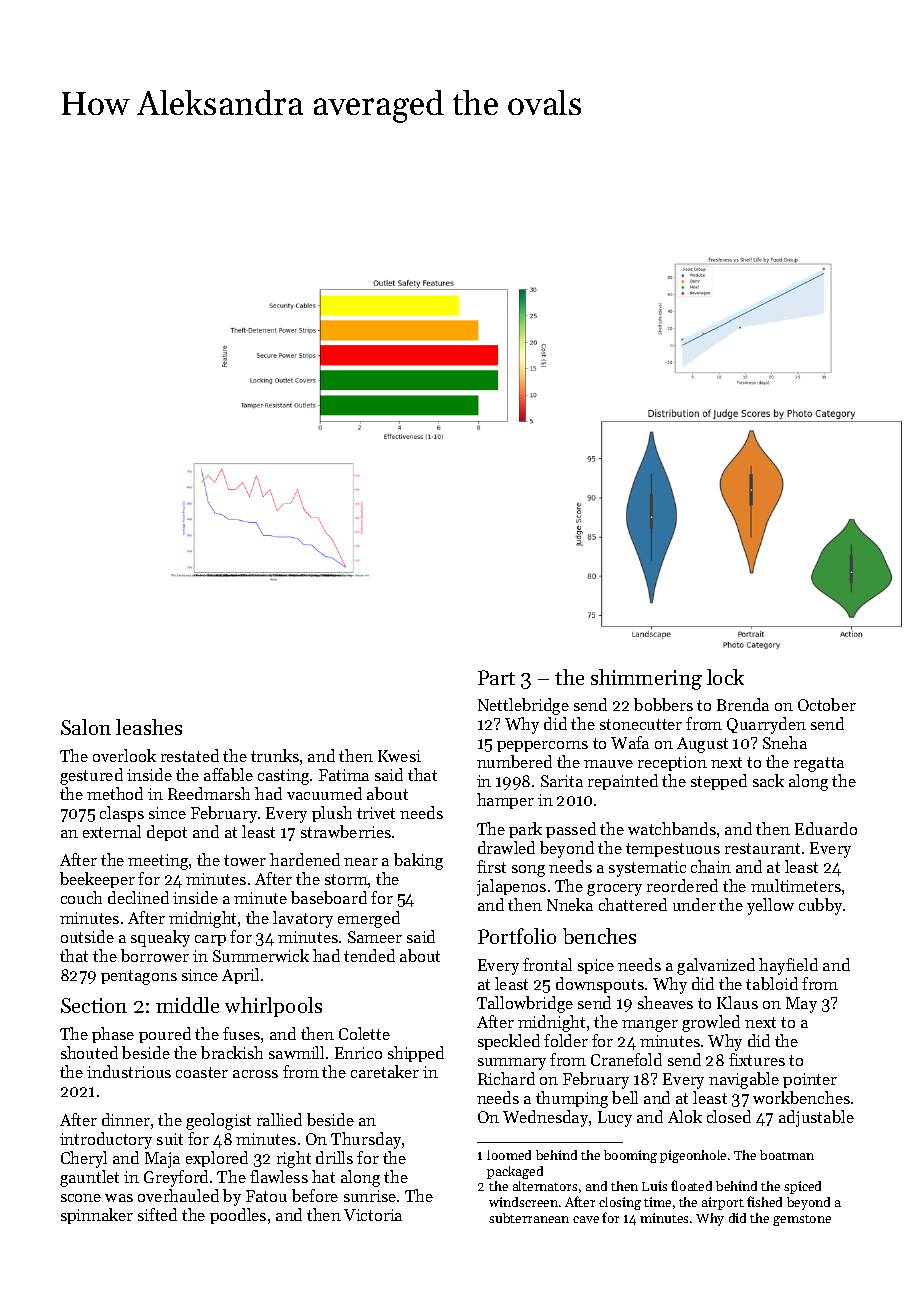 This page has height=1308, width=924. Describe the element at coordinates (149, 727) in the page. I see `leashes` at that location.
